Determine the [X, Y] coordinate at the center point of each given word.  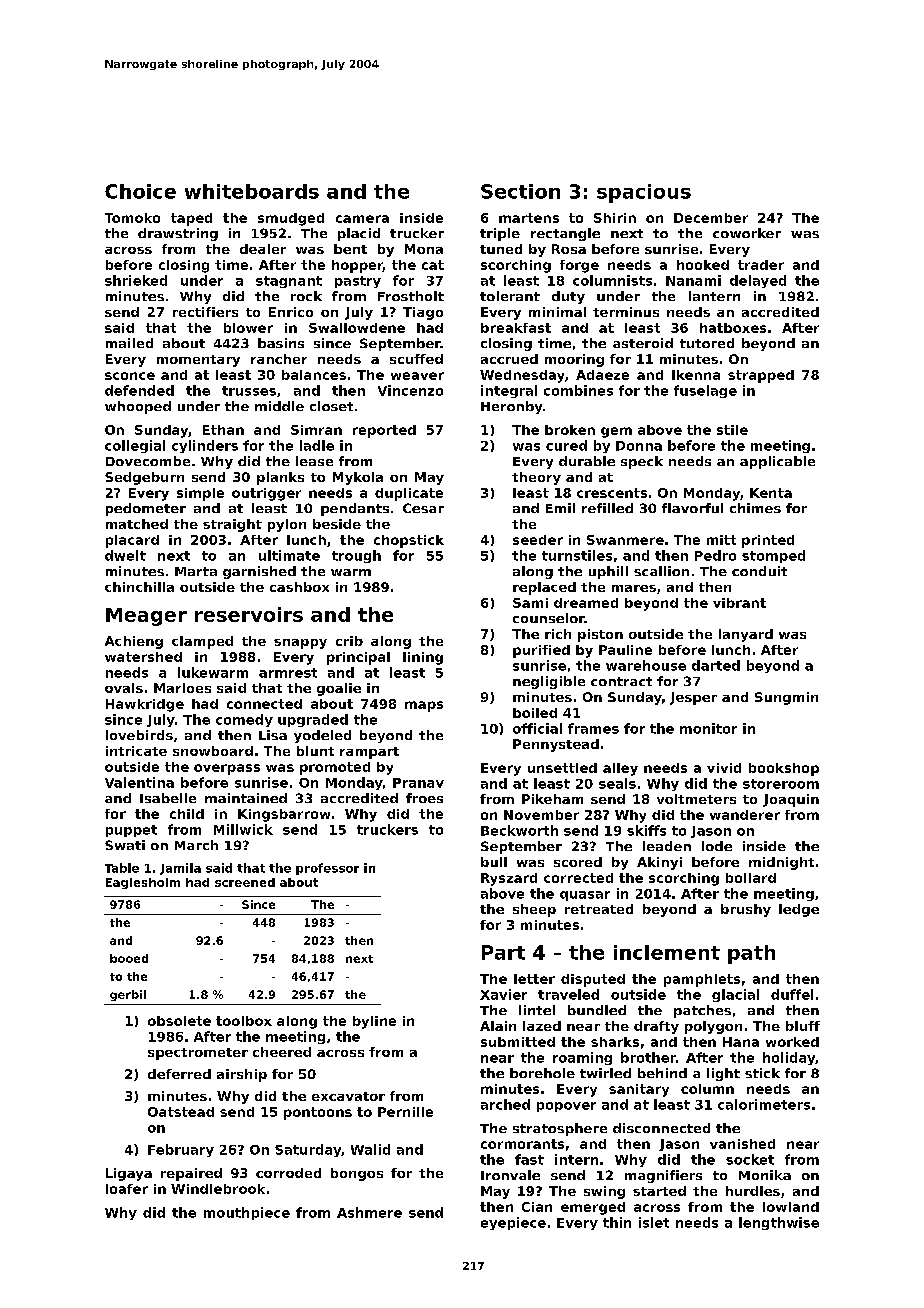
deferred [179, 1074]
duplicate [409, 494]
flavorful [692, 508]
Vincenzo [410, 390]
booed [129, 958]
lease [314, 461]
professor [327, 869]
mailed [129, 343]
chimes [755, 508]
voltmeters [696, 799]
